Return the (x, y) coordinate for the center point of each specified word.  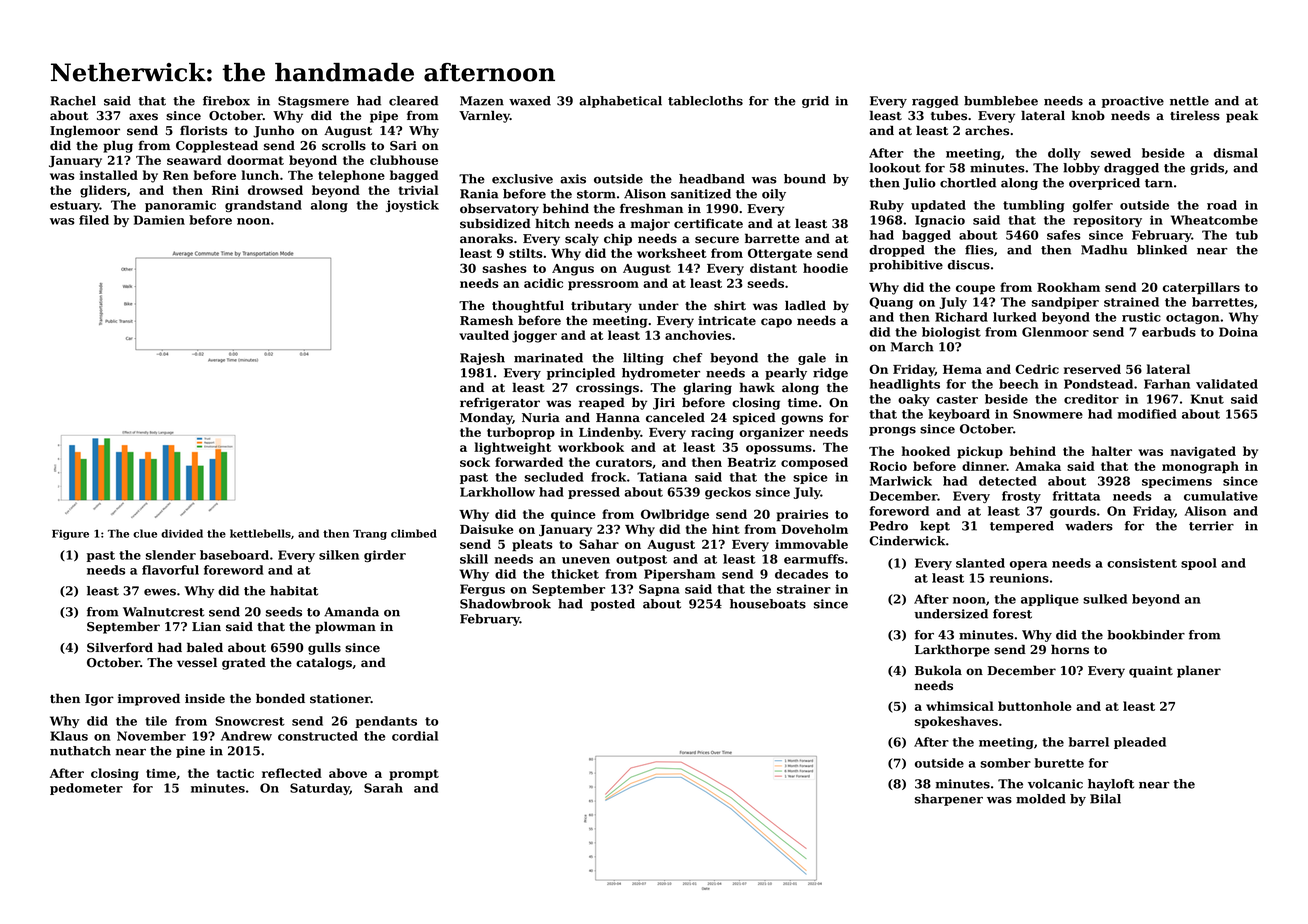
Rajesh (482, 359)
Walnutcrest (163, 612)
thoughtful (528, 306)
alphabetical (620, 102)
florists (203, 130)
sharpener (949, 800)
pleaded (1140, 743)
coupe (975, 290)
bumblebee (1001, 101)
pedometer (86, 789)
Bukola (938, 670)
